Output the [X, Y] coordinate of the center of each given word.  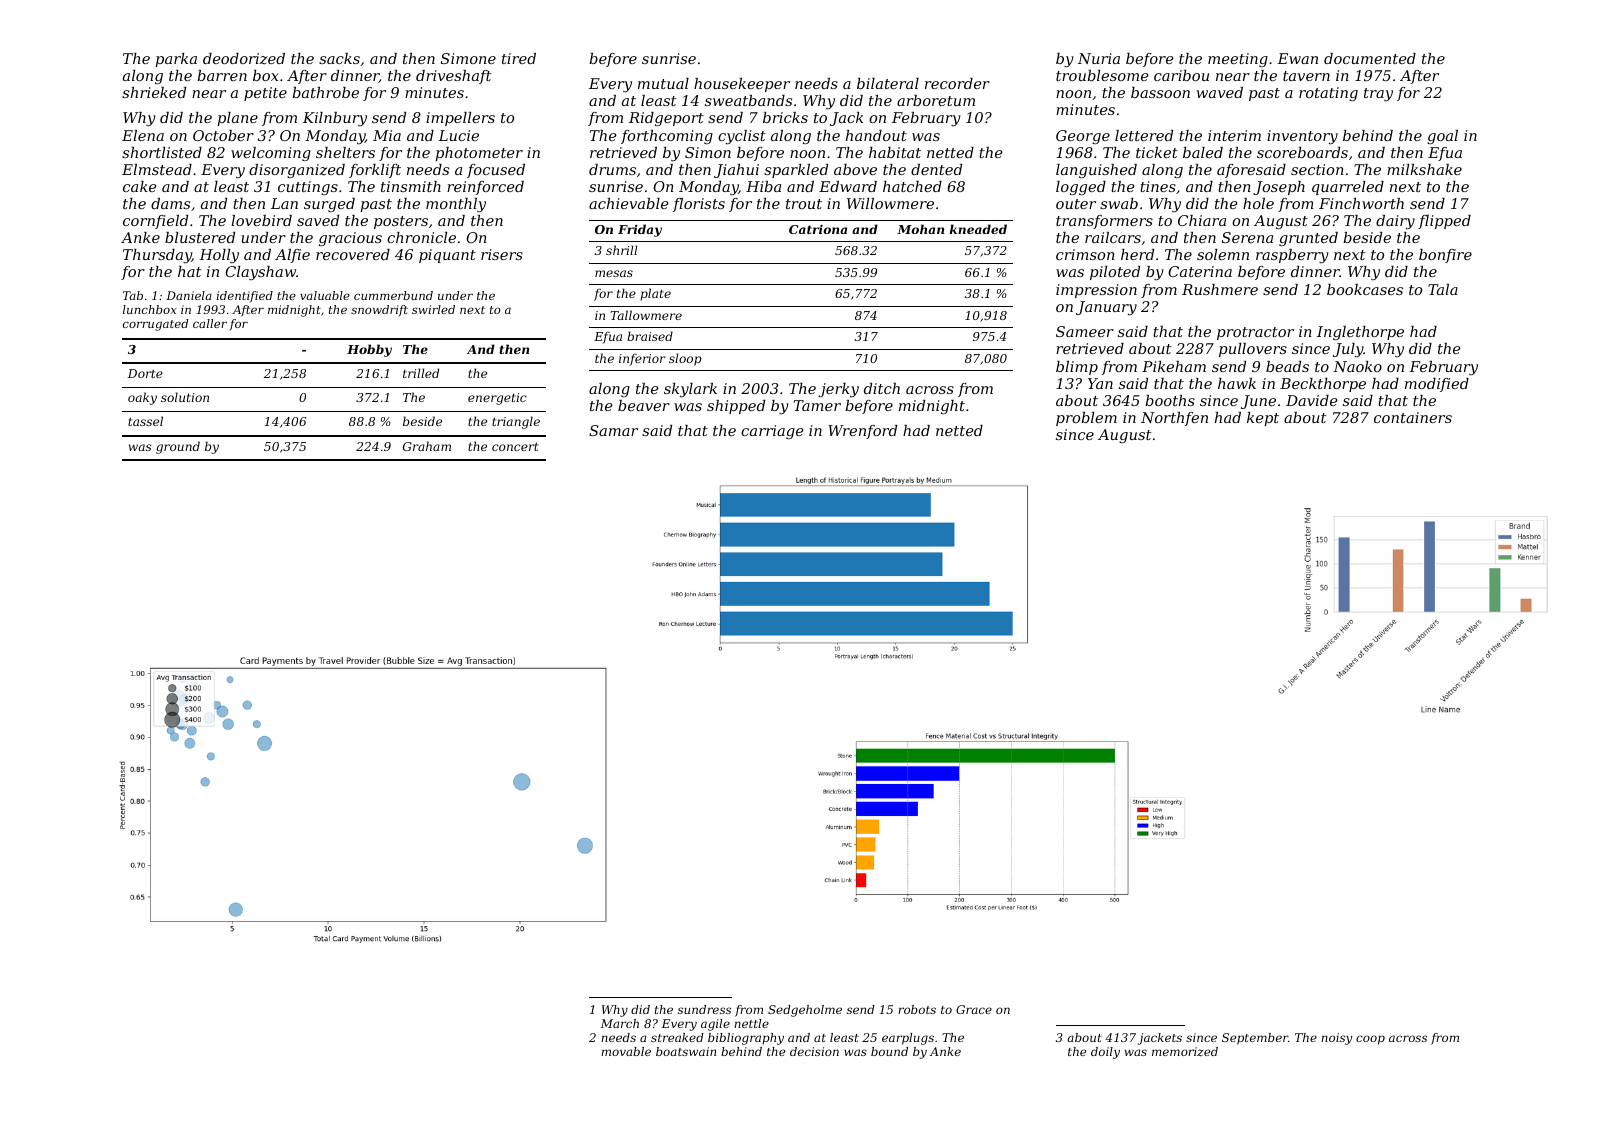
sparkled [796, 171]
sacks [339, 58]
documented [1370, 58]
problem [1086, 419]
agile [715, 1025]
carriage [772, 432]
